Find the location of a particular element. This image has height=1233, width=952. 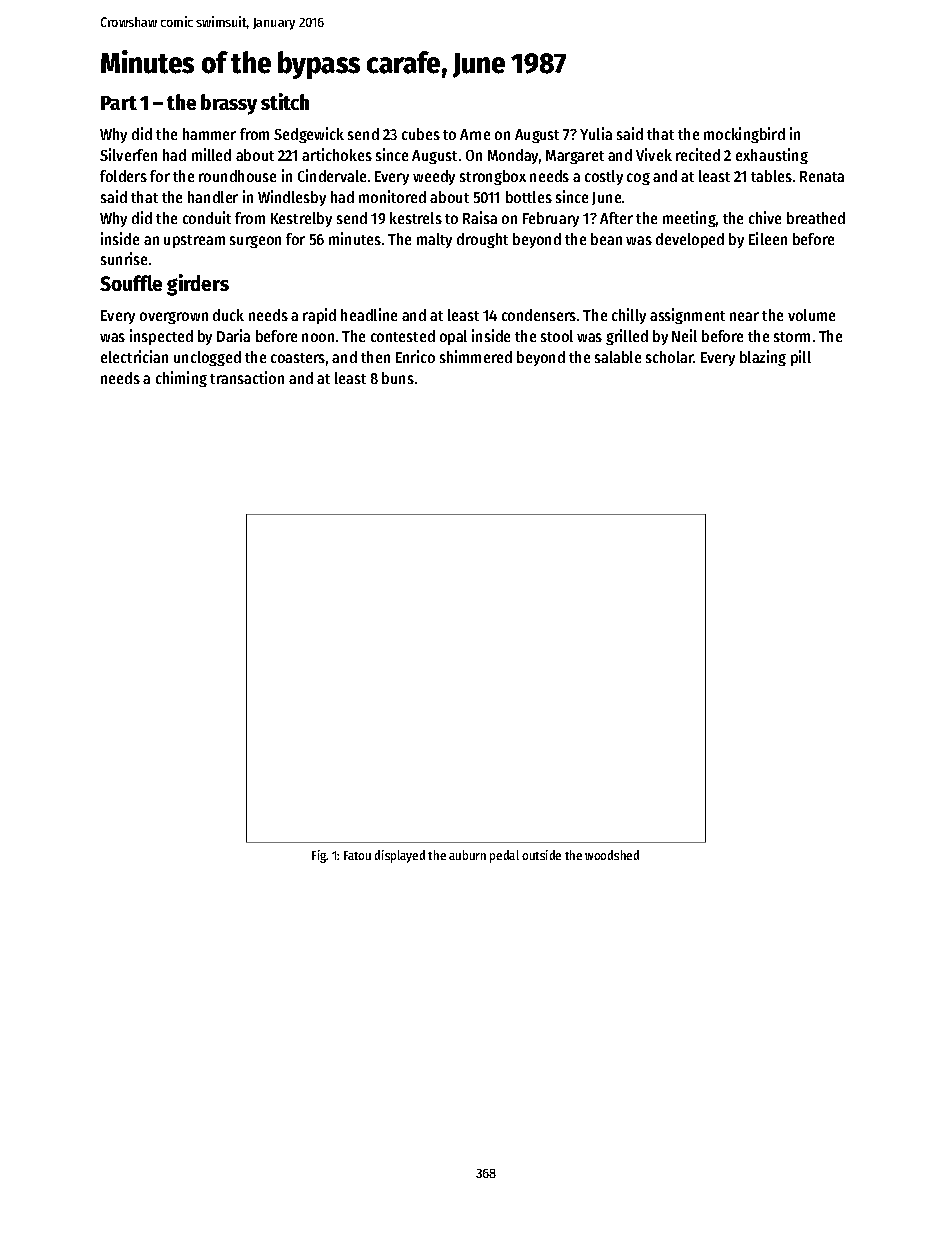

woodshed is located at coordinates (612, 855).
